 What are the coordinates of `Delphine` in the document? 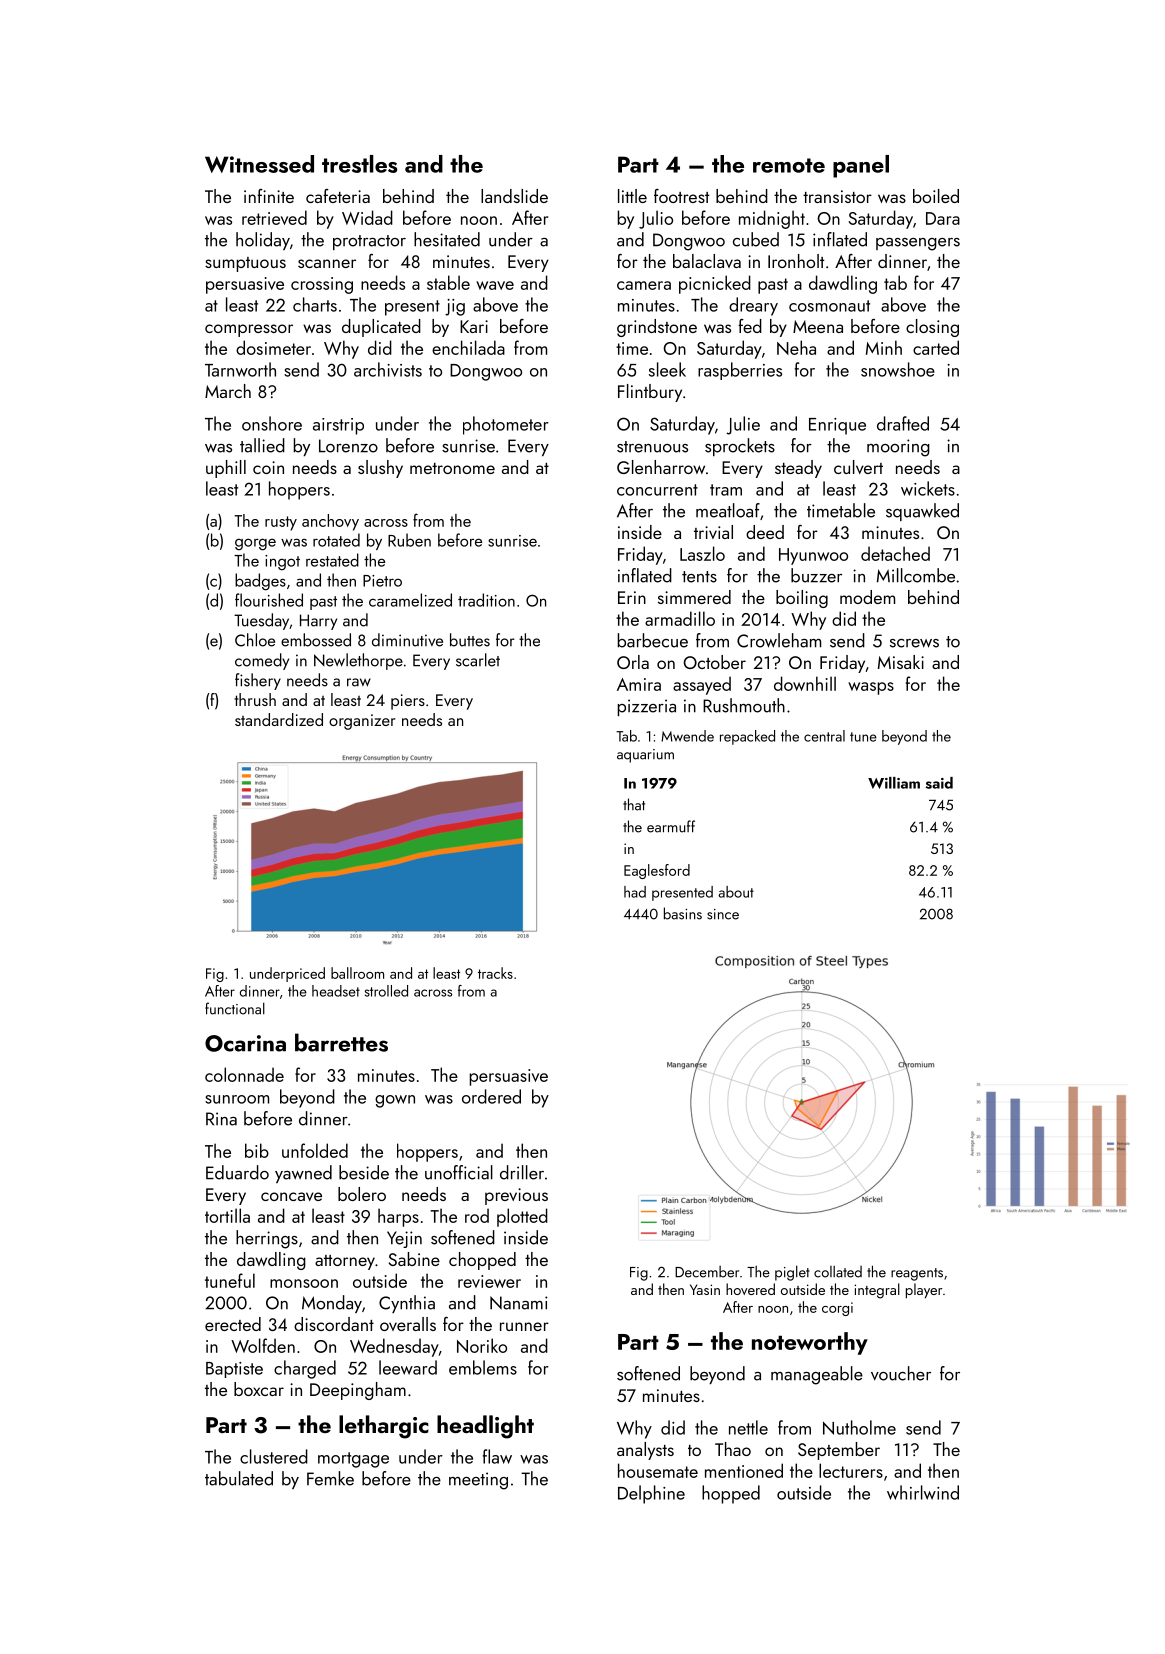 It's located at (651, 1494).
